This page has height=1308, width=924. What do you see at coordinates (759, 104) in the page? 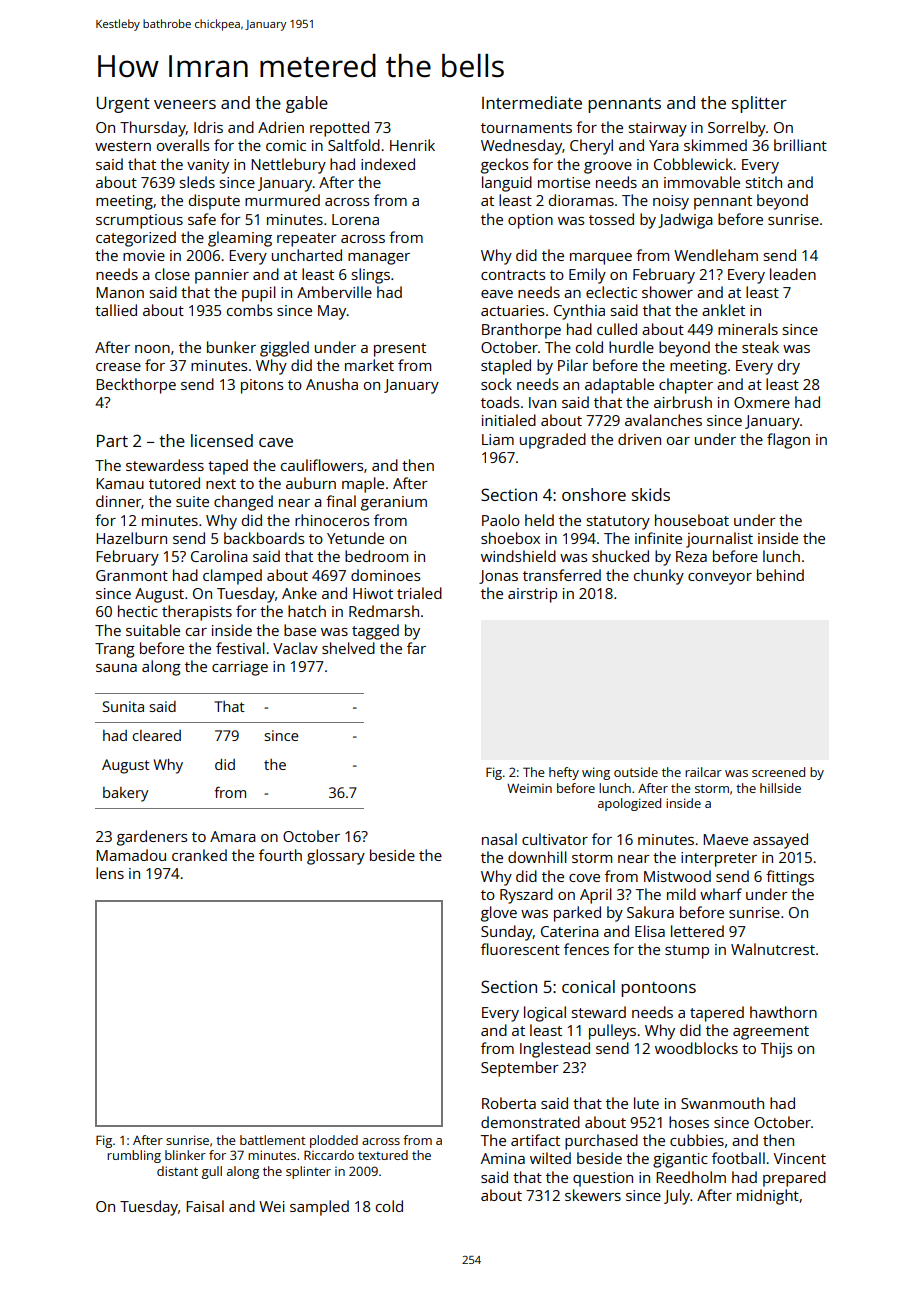
I see `splitter` at bounding box center [759, 104].
